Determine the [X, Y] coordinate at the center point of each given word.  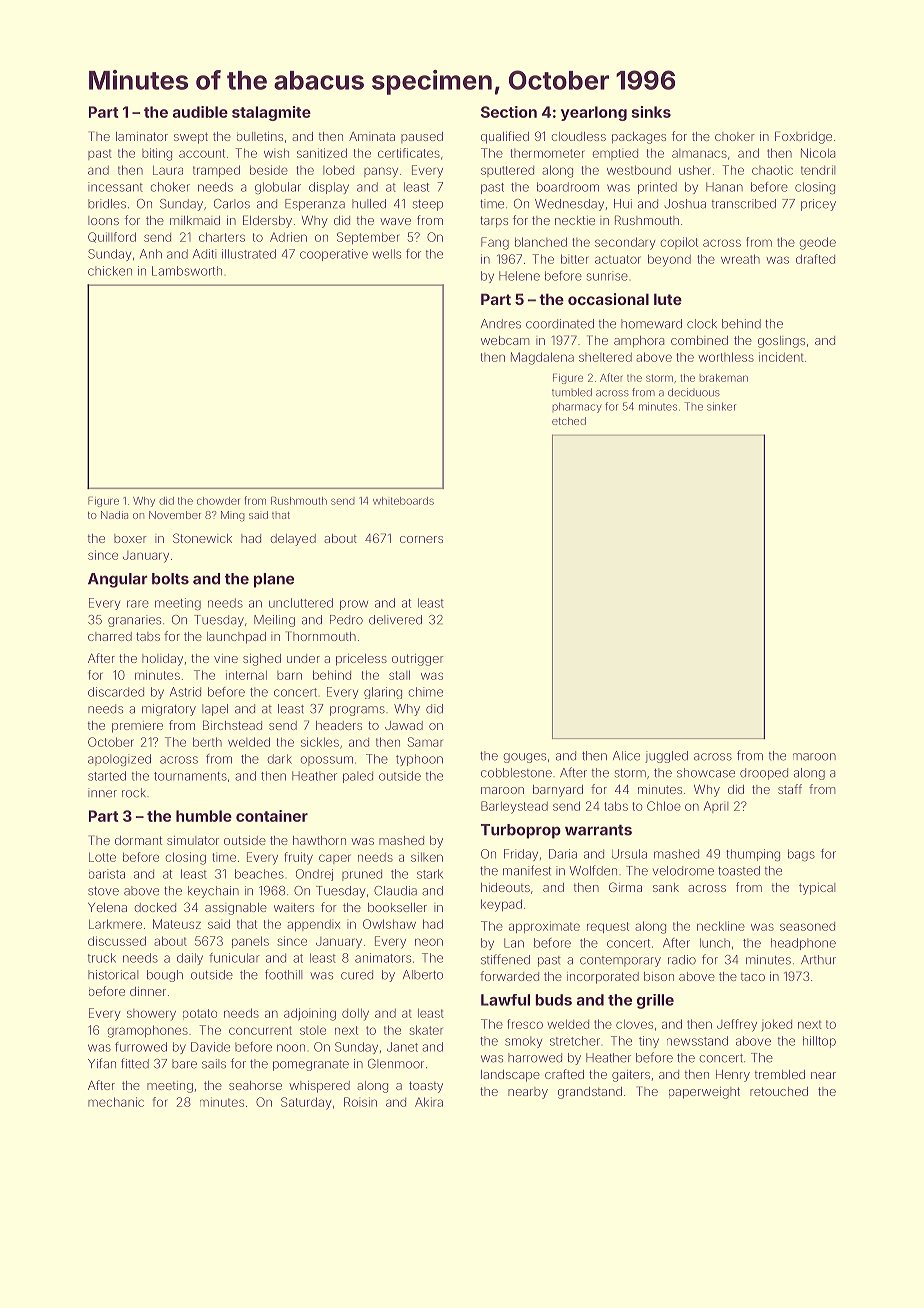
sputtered [507, 171]
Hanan [724, 187]
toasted [739, 871]
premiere [137, 727]
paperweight [704, 1093]
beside [269, 170]
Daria [563, 854]
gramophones [148, 1031]
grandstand [590, 1093]
